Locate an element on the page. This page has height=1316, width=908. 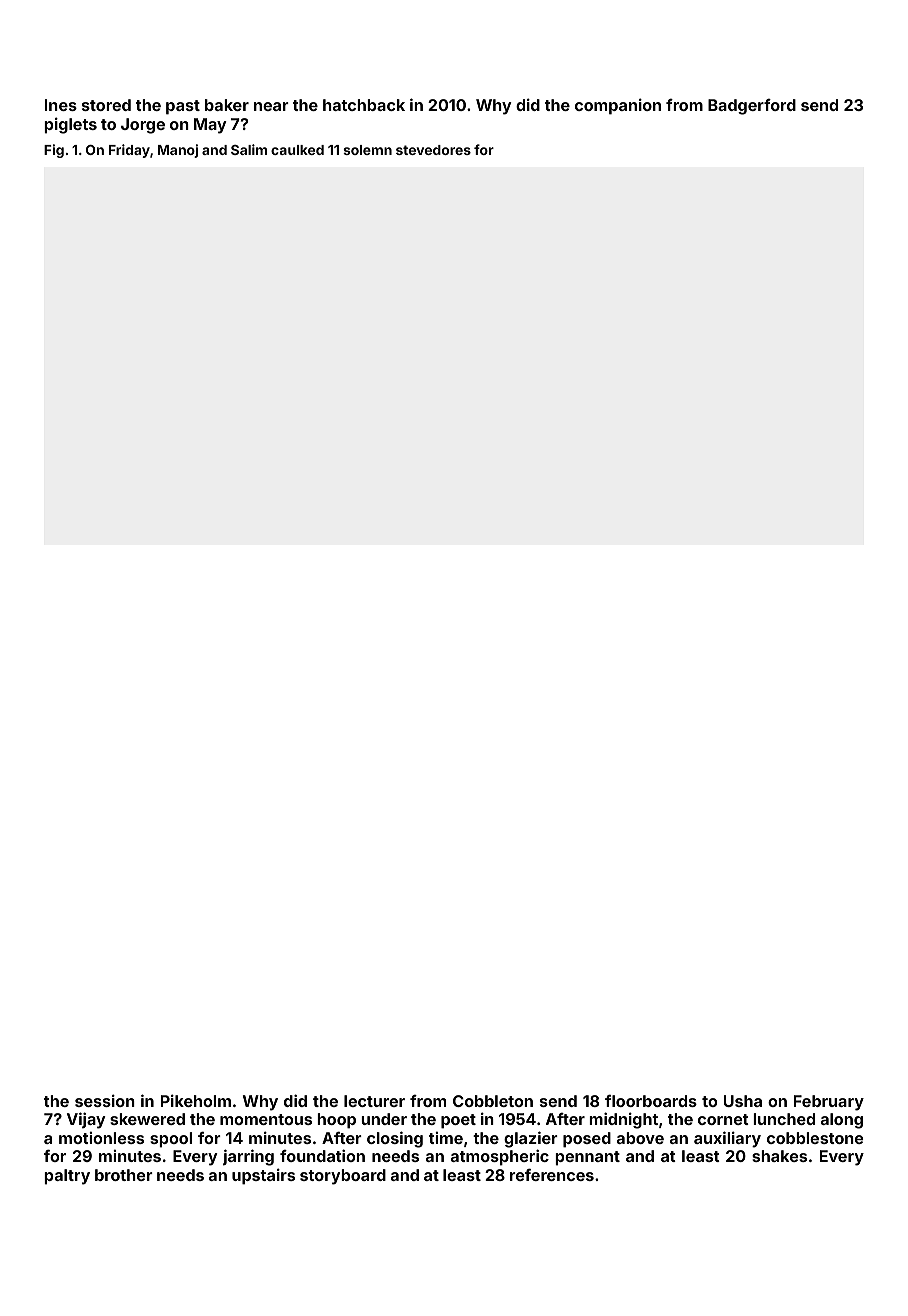
Manoj is located at coordinates (178, 151).
